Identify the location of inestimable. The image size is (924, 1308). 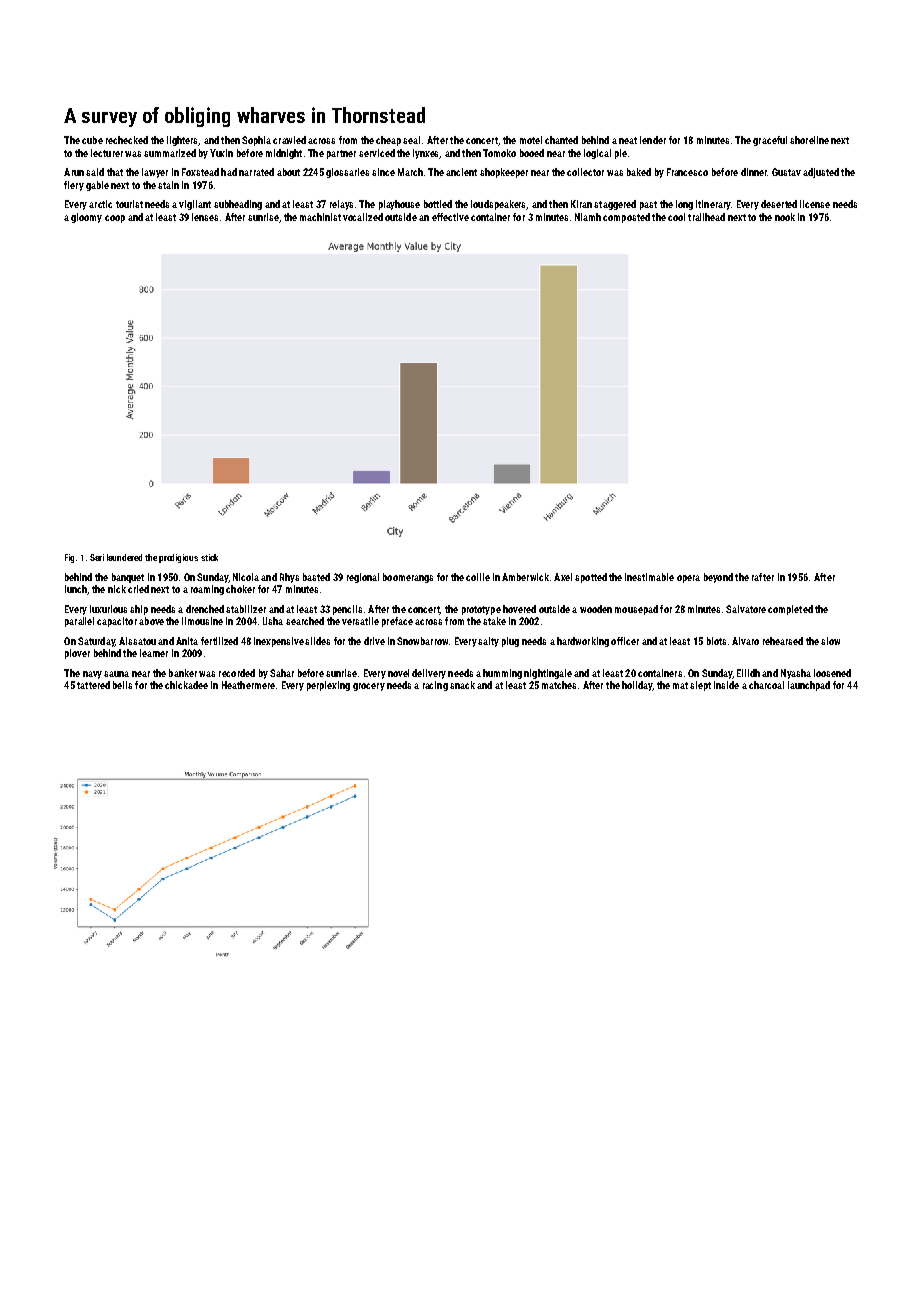
(649, 577).
